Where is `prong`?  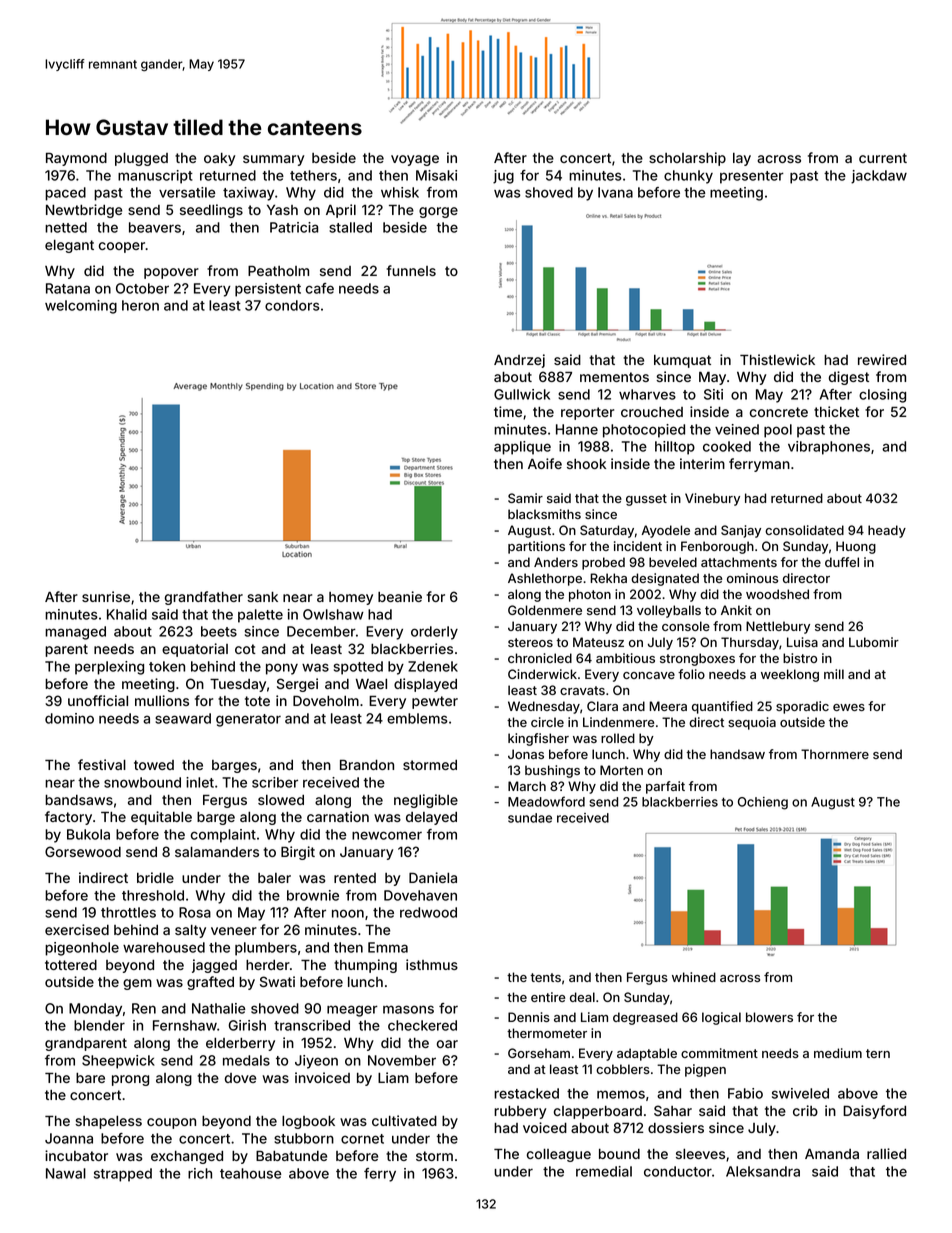 prong is located at coordinates (130, 1080).
